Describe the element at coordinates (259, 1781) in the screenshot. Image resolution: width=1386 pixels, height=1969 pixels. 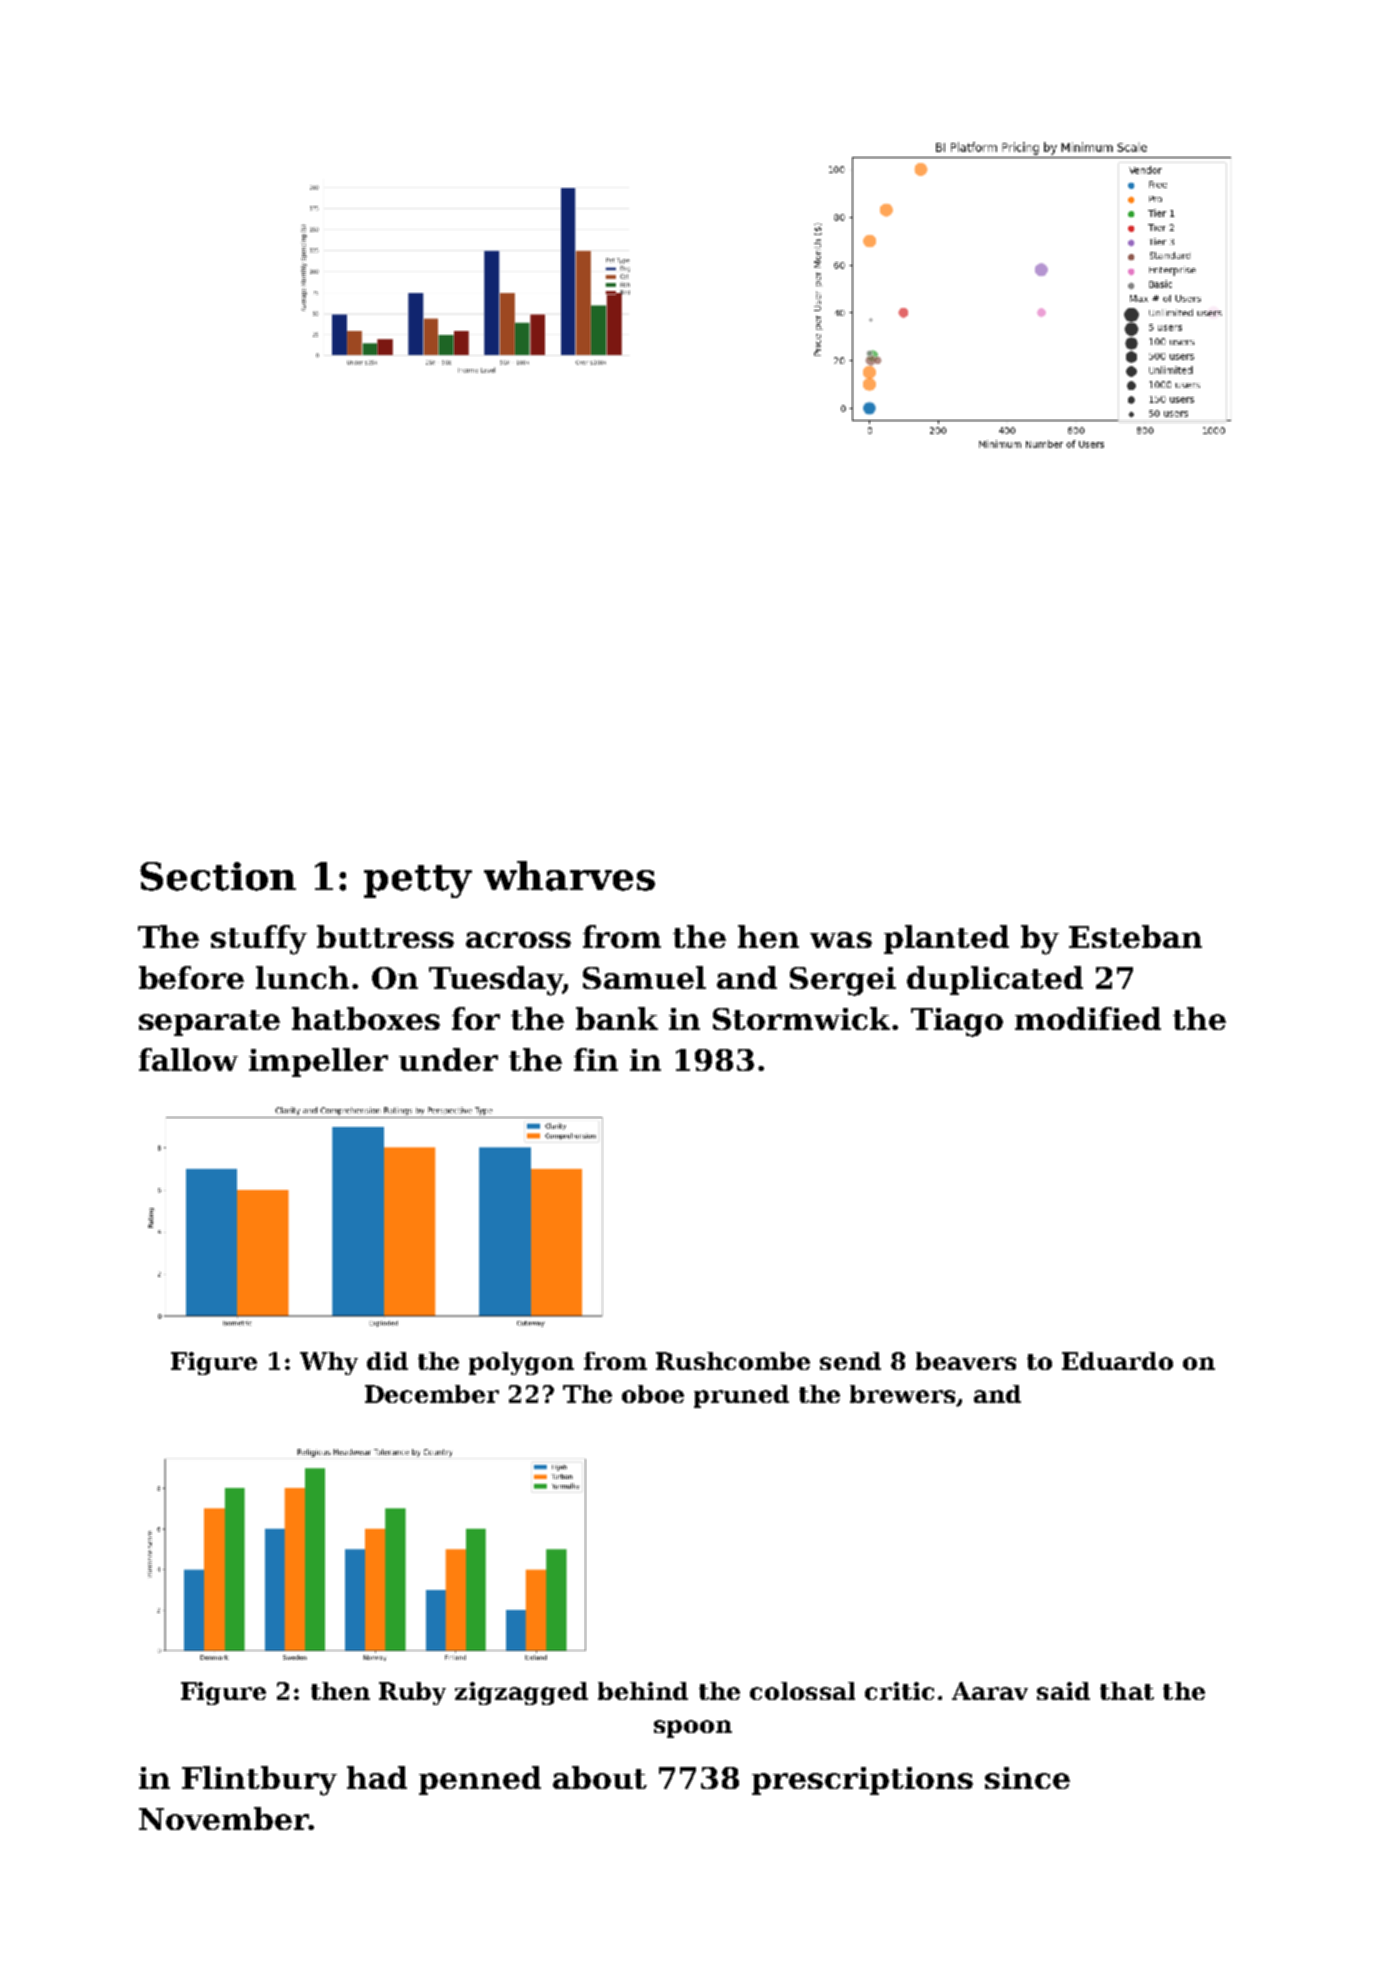
I see `Flintbury` at that location.
